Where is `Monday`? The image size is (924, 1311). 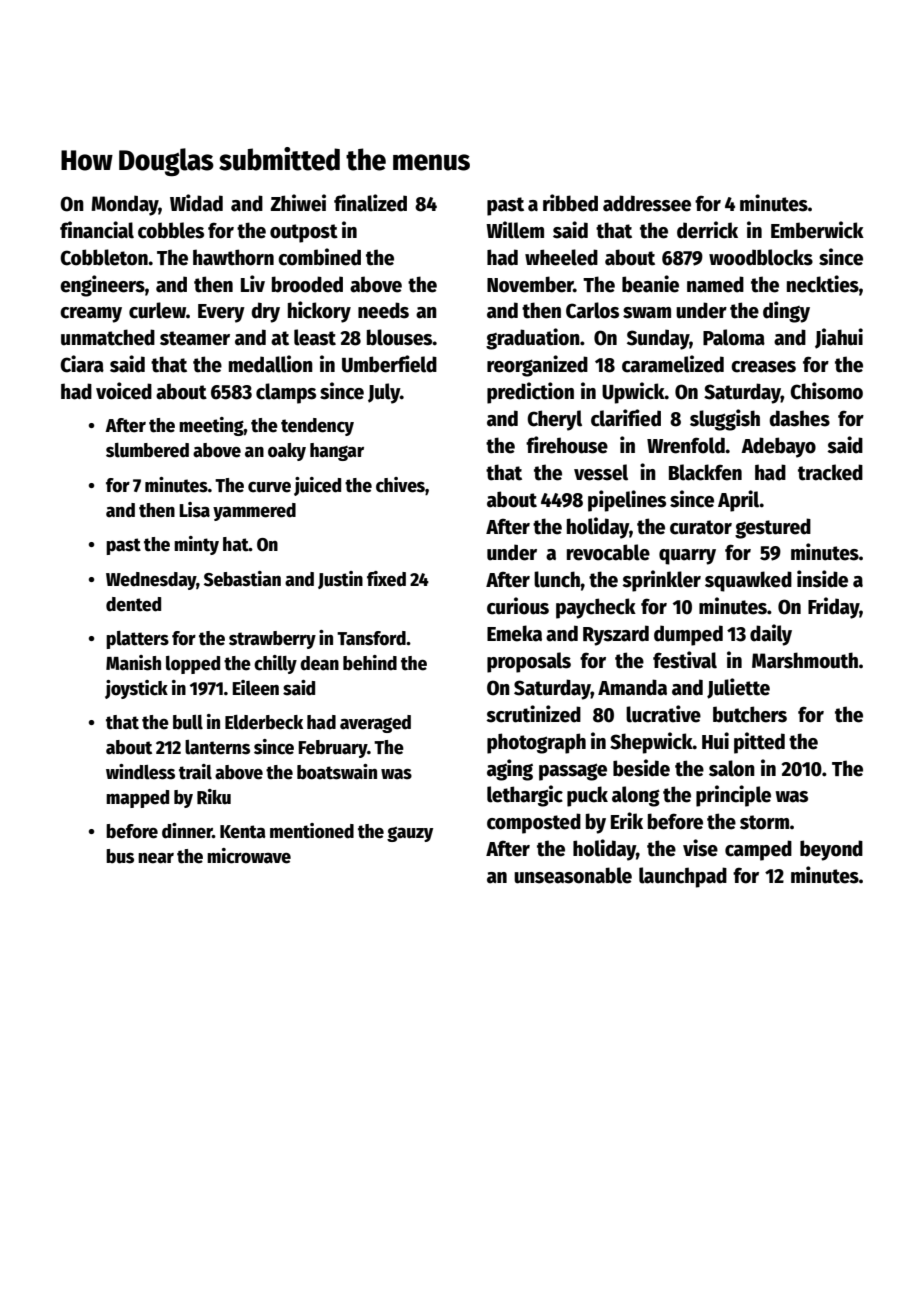 Monday is located at coordinates (125, 205).
